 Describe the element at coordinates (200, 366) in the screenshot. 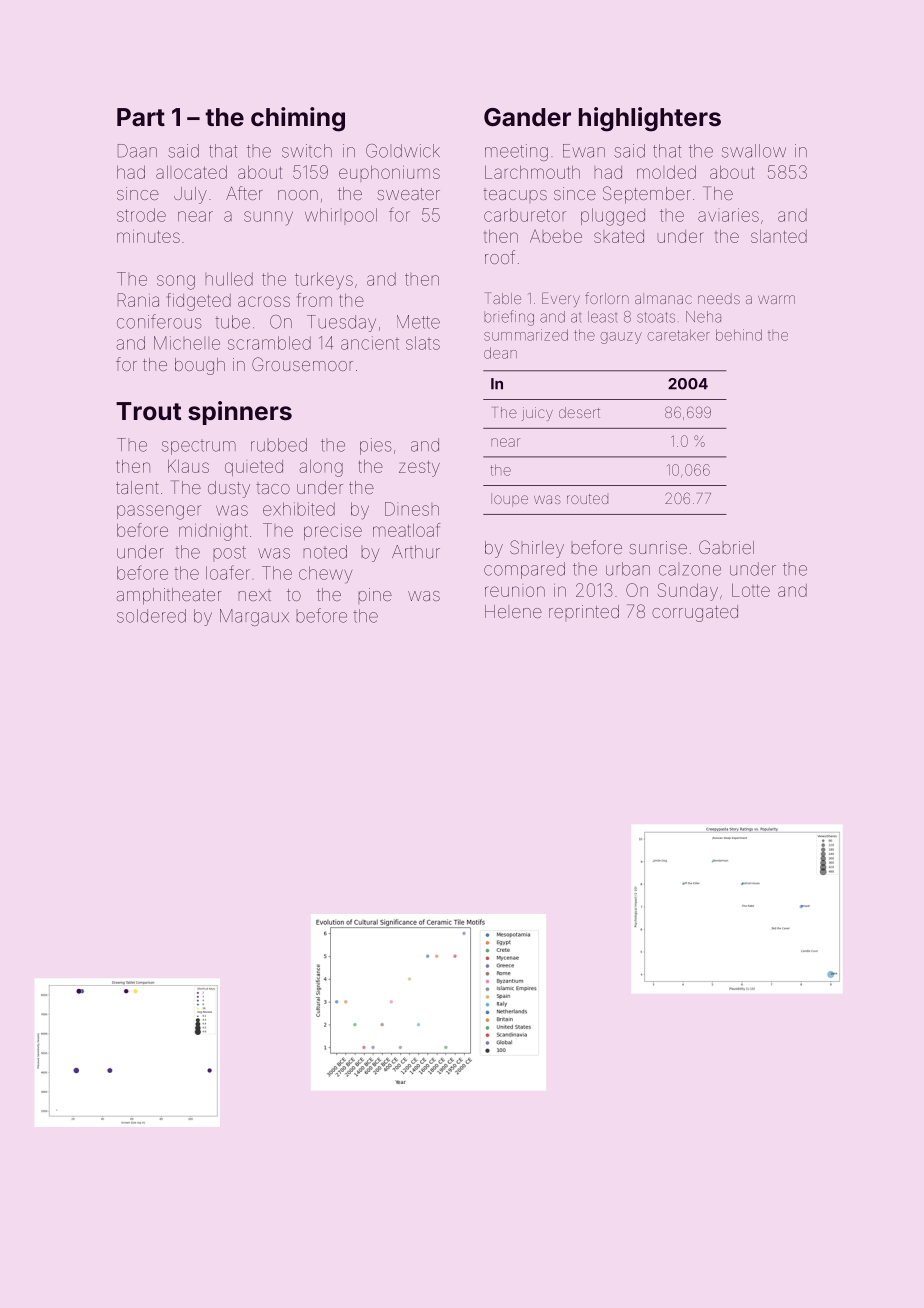

I see `bough` at that location.
